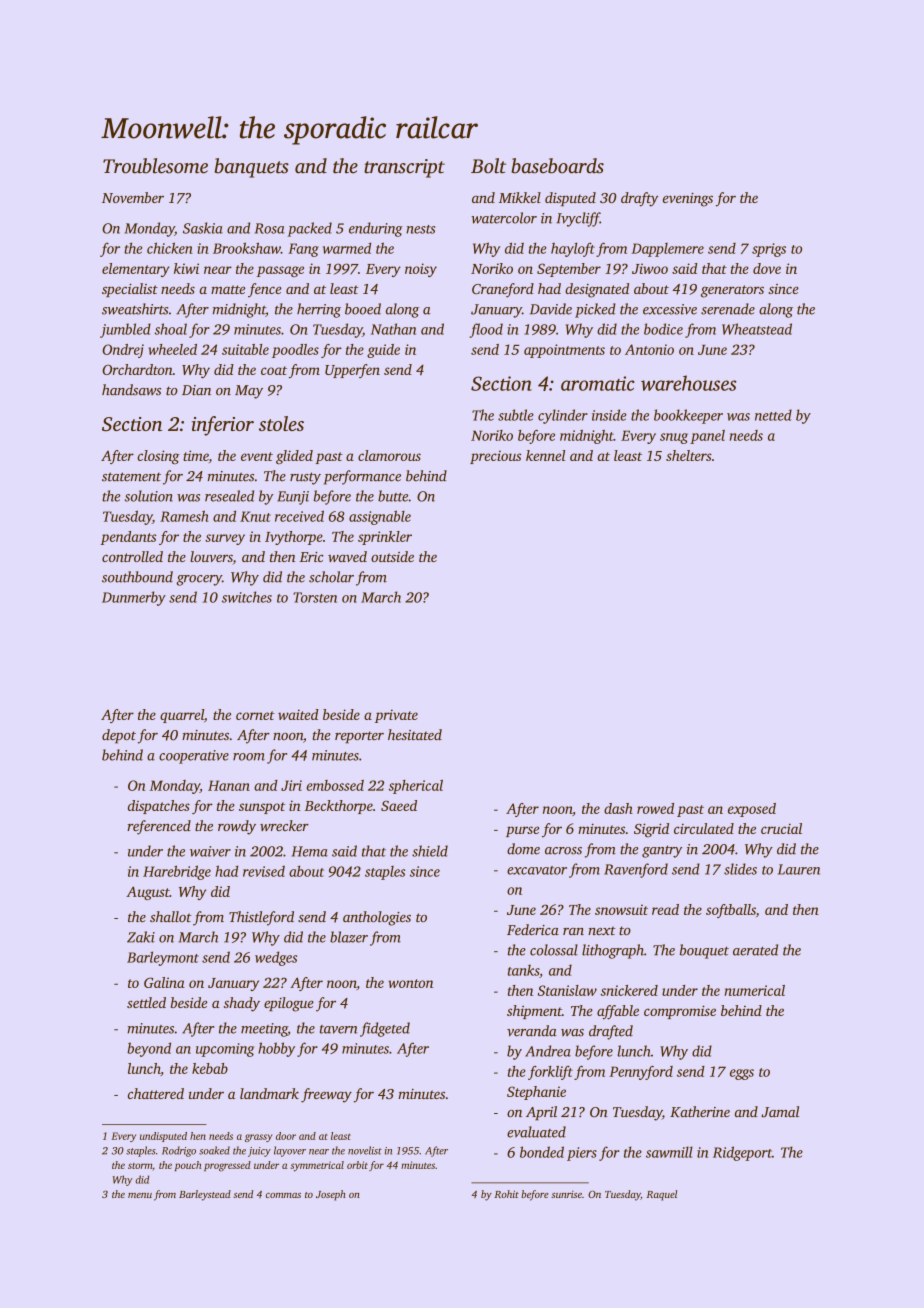 Image resolution: width=924 pixels, height=1308 pixels. I want to click on banquets, so click(252, 168).
